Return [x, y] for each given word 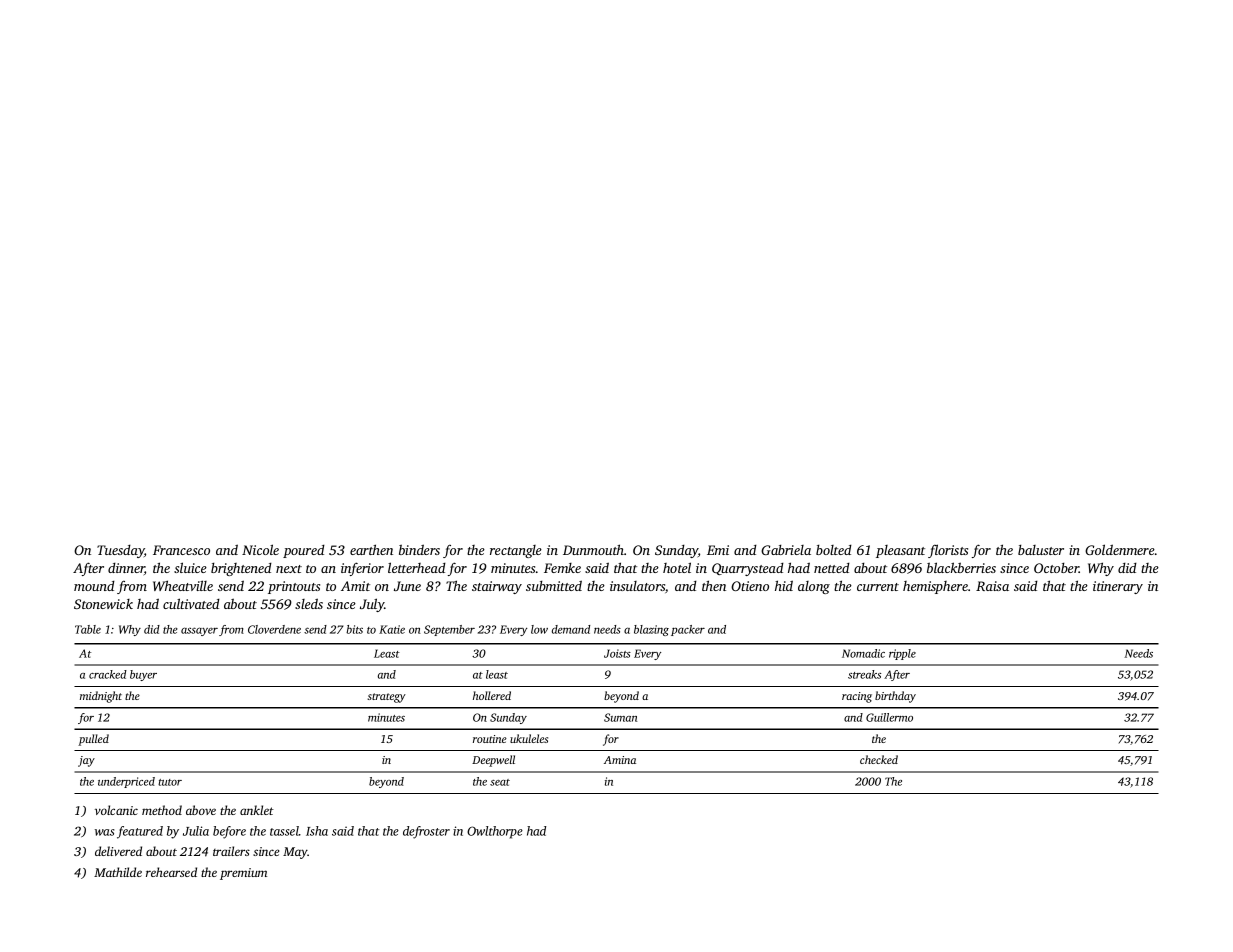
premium [243, 874]
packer [688, 630]
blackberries [961, 567]
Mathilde [118, 872]
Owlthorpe [495, 832]
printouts [294, 587]
